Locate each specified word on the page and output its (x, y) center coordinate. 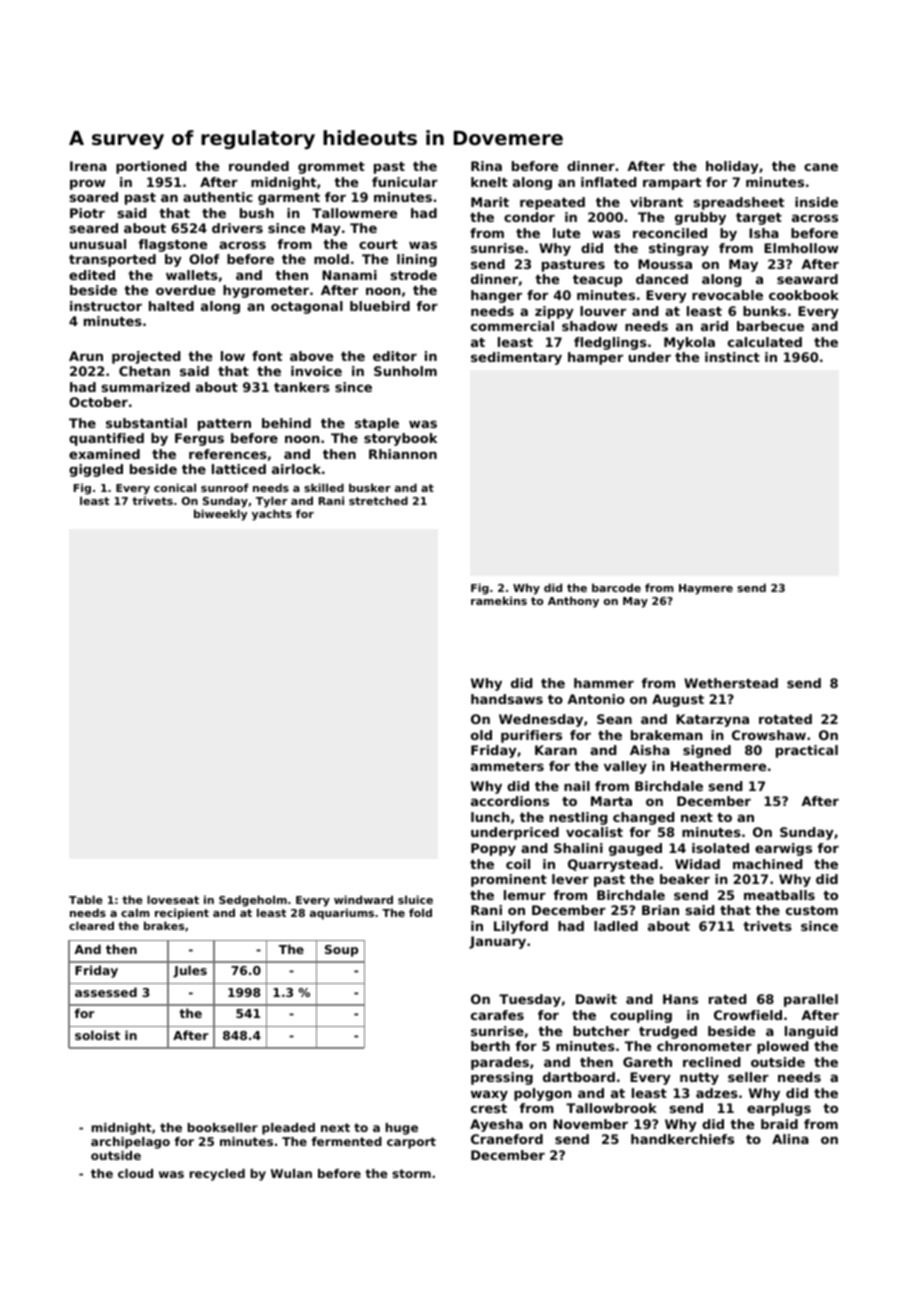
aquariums (342, 914)
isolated (720, 848)
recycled (217, 1175)
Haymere (706, 589)
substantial (146, 423)
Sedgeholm (253, 901)
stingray (679, 249)
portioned (151, 167)
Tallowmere (354, 213)
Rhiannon (403, 454)
